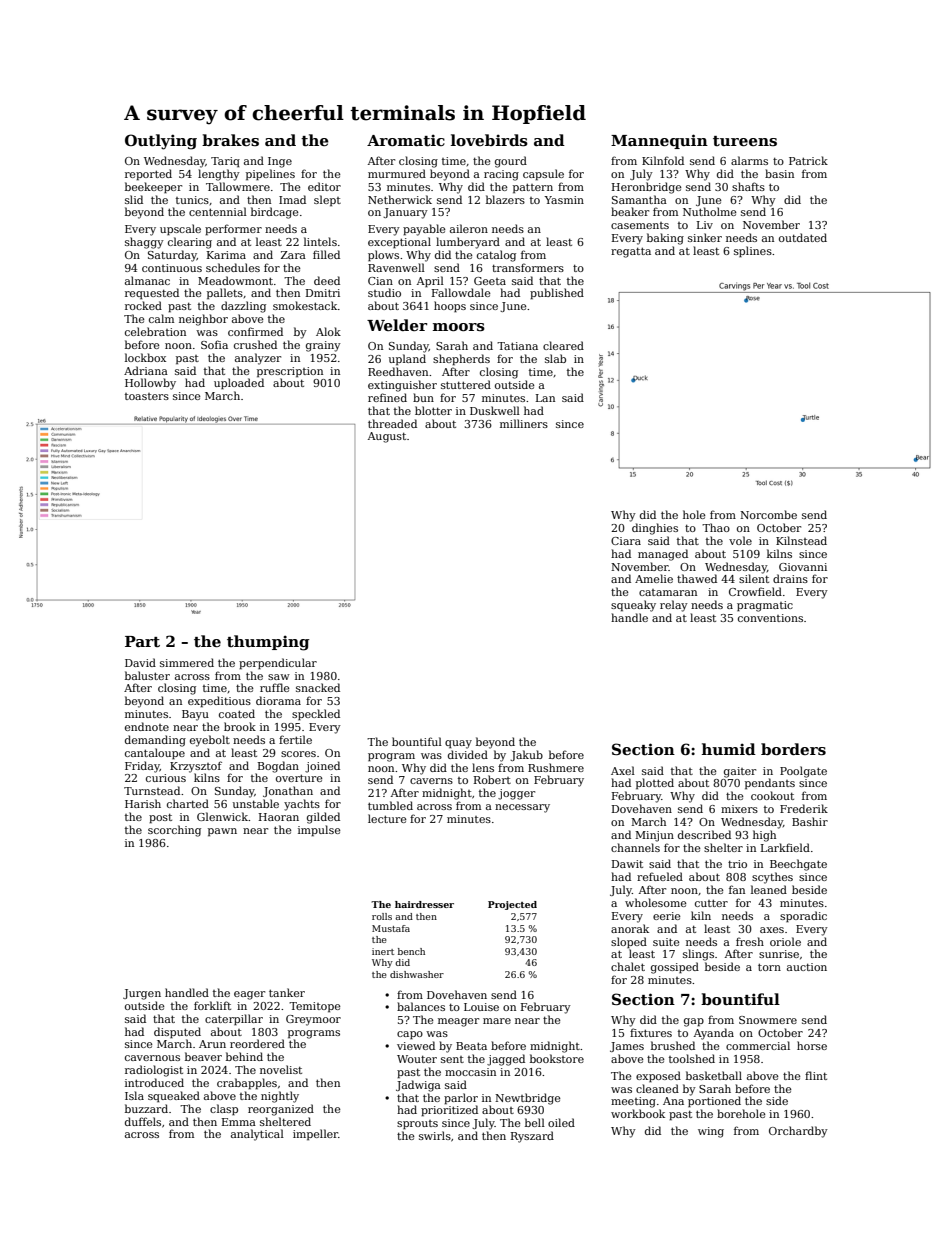 This image has height=1233, width=952. What do you see at coordinates (674, 606) in the image?
I see `relay` at bounding box center [674, 606].
